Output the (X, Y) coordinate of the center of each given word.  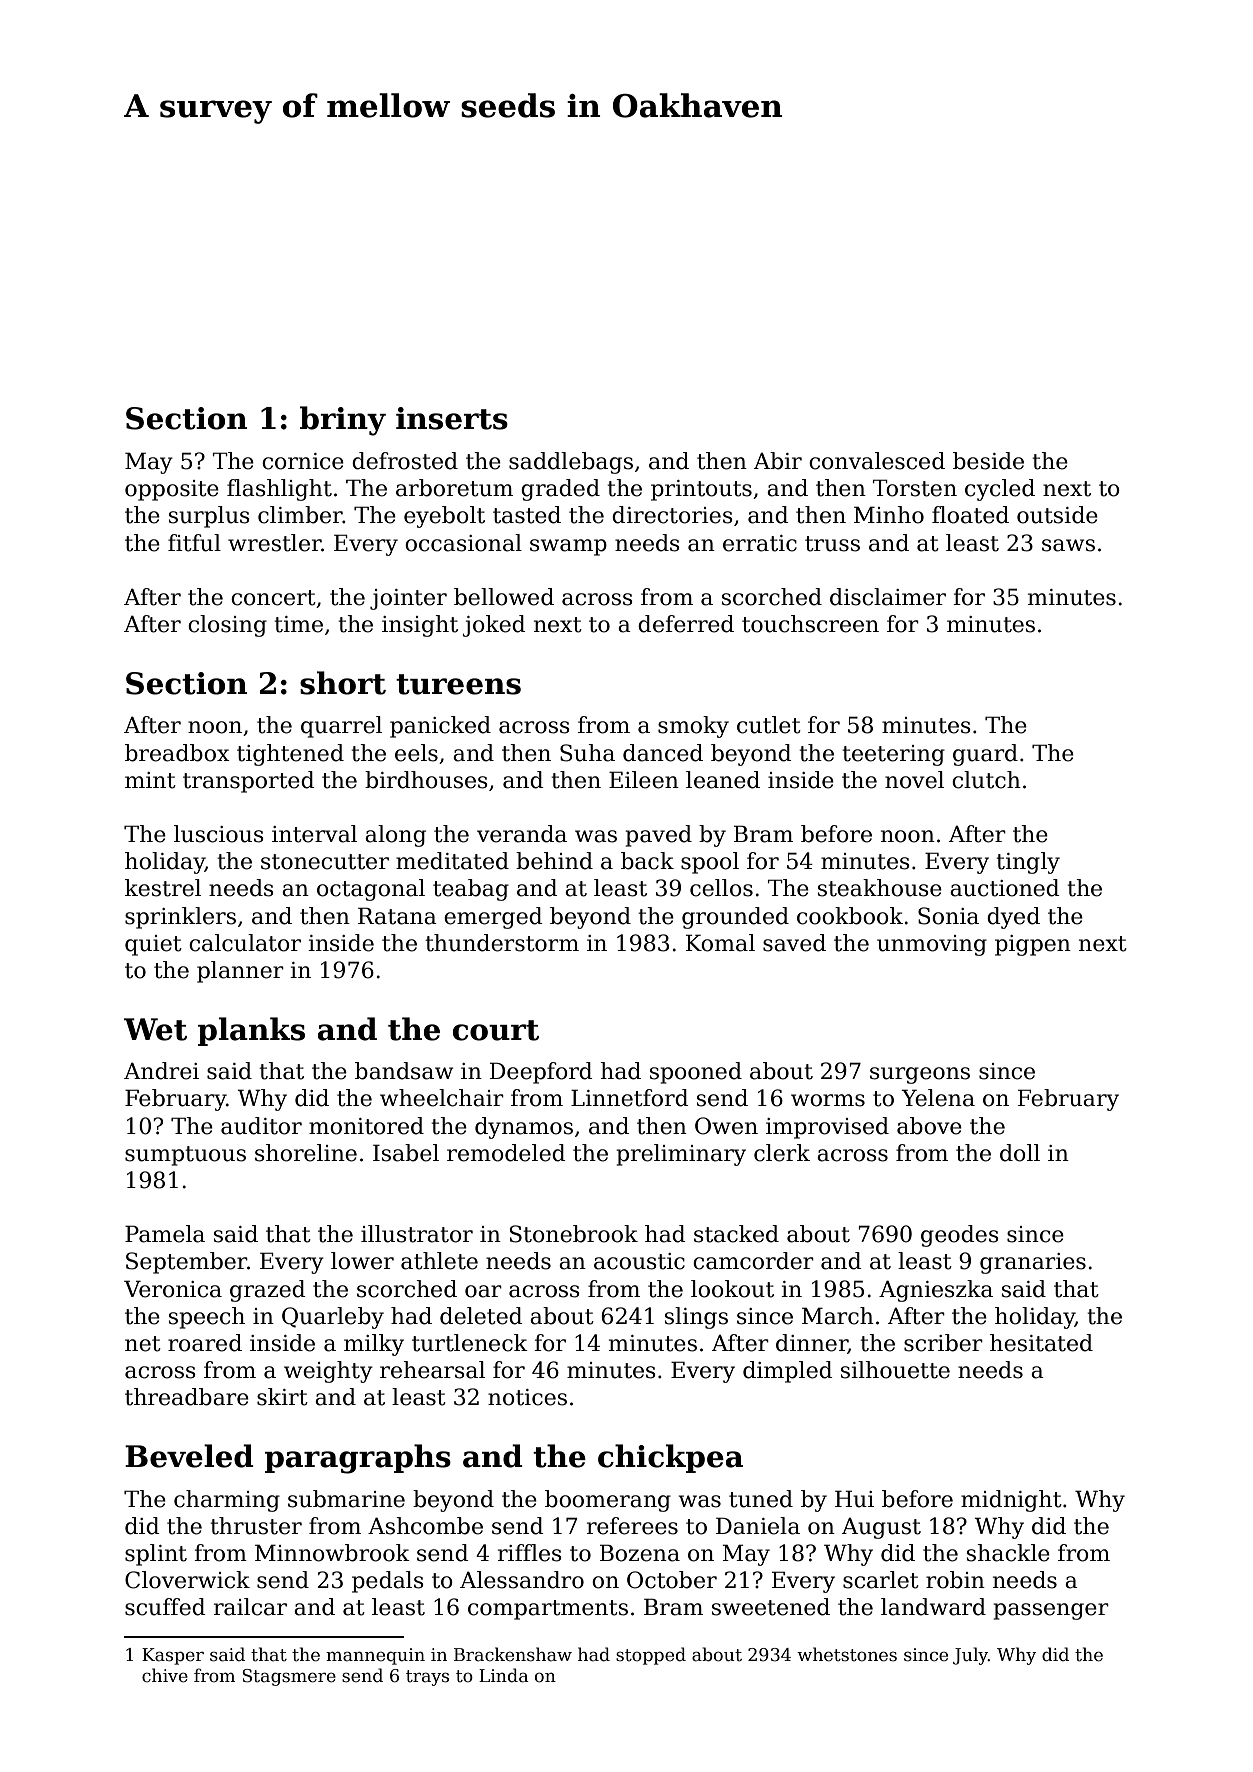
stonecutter (325, 862)
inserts (452, 418)
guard (985, 755)
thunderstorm (502, 943)
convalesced (877, 461)
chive (165, 1675)
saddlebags (571, 463)
